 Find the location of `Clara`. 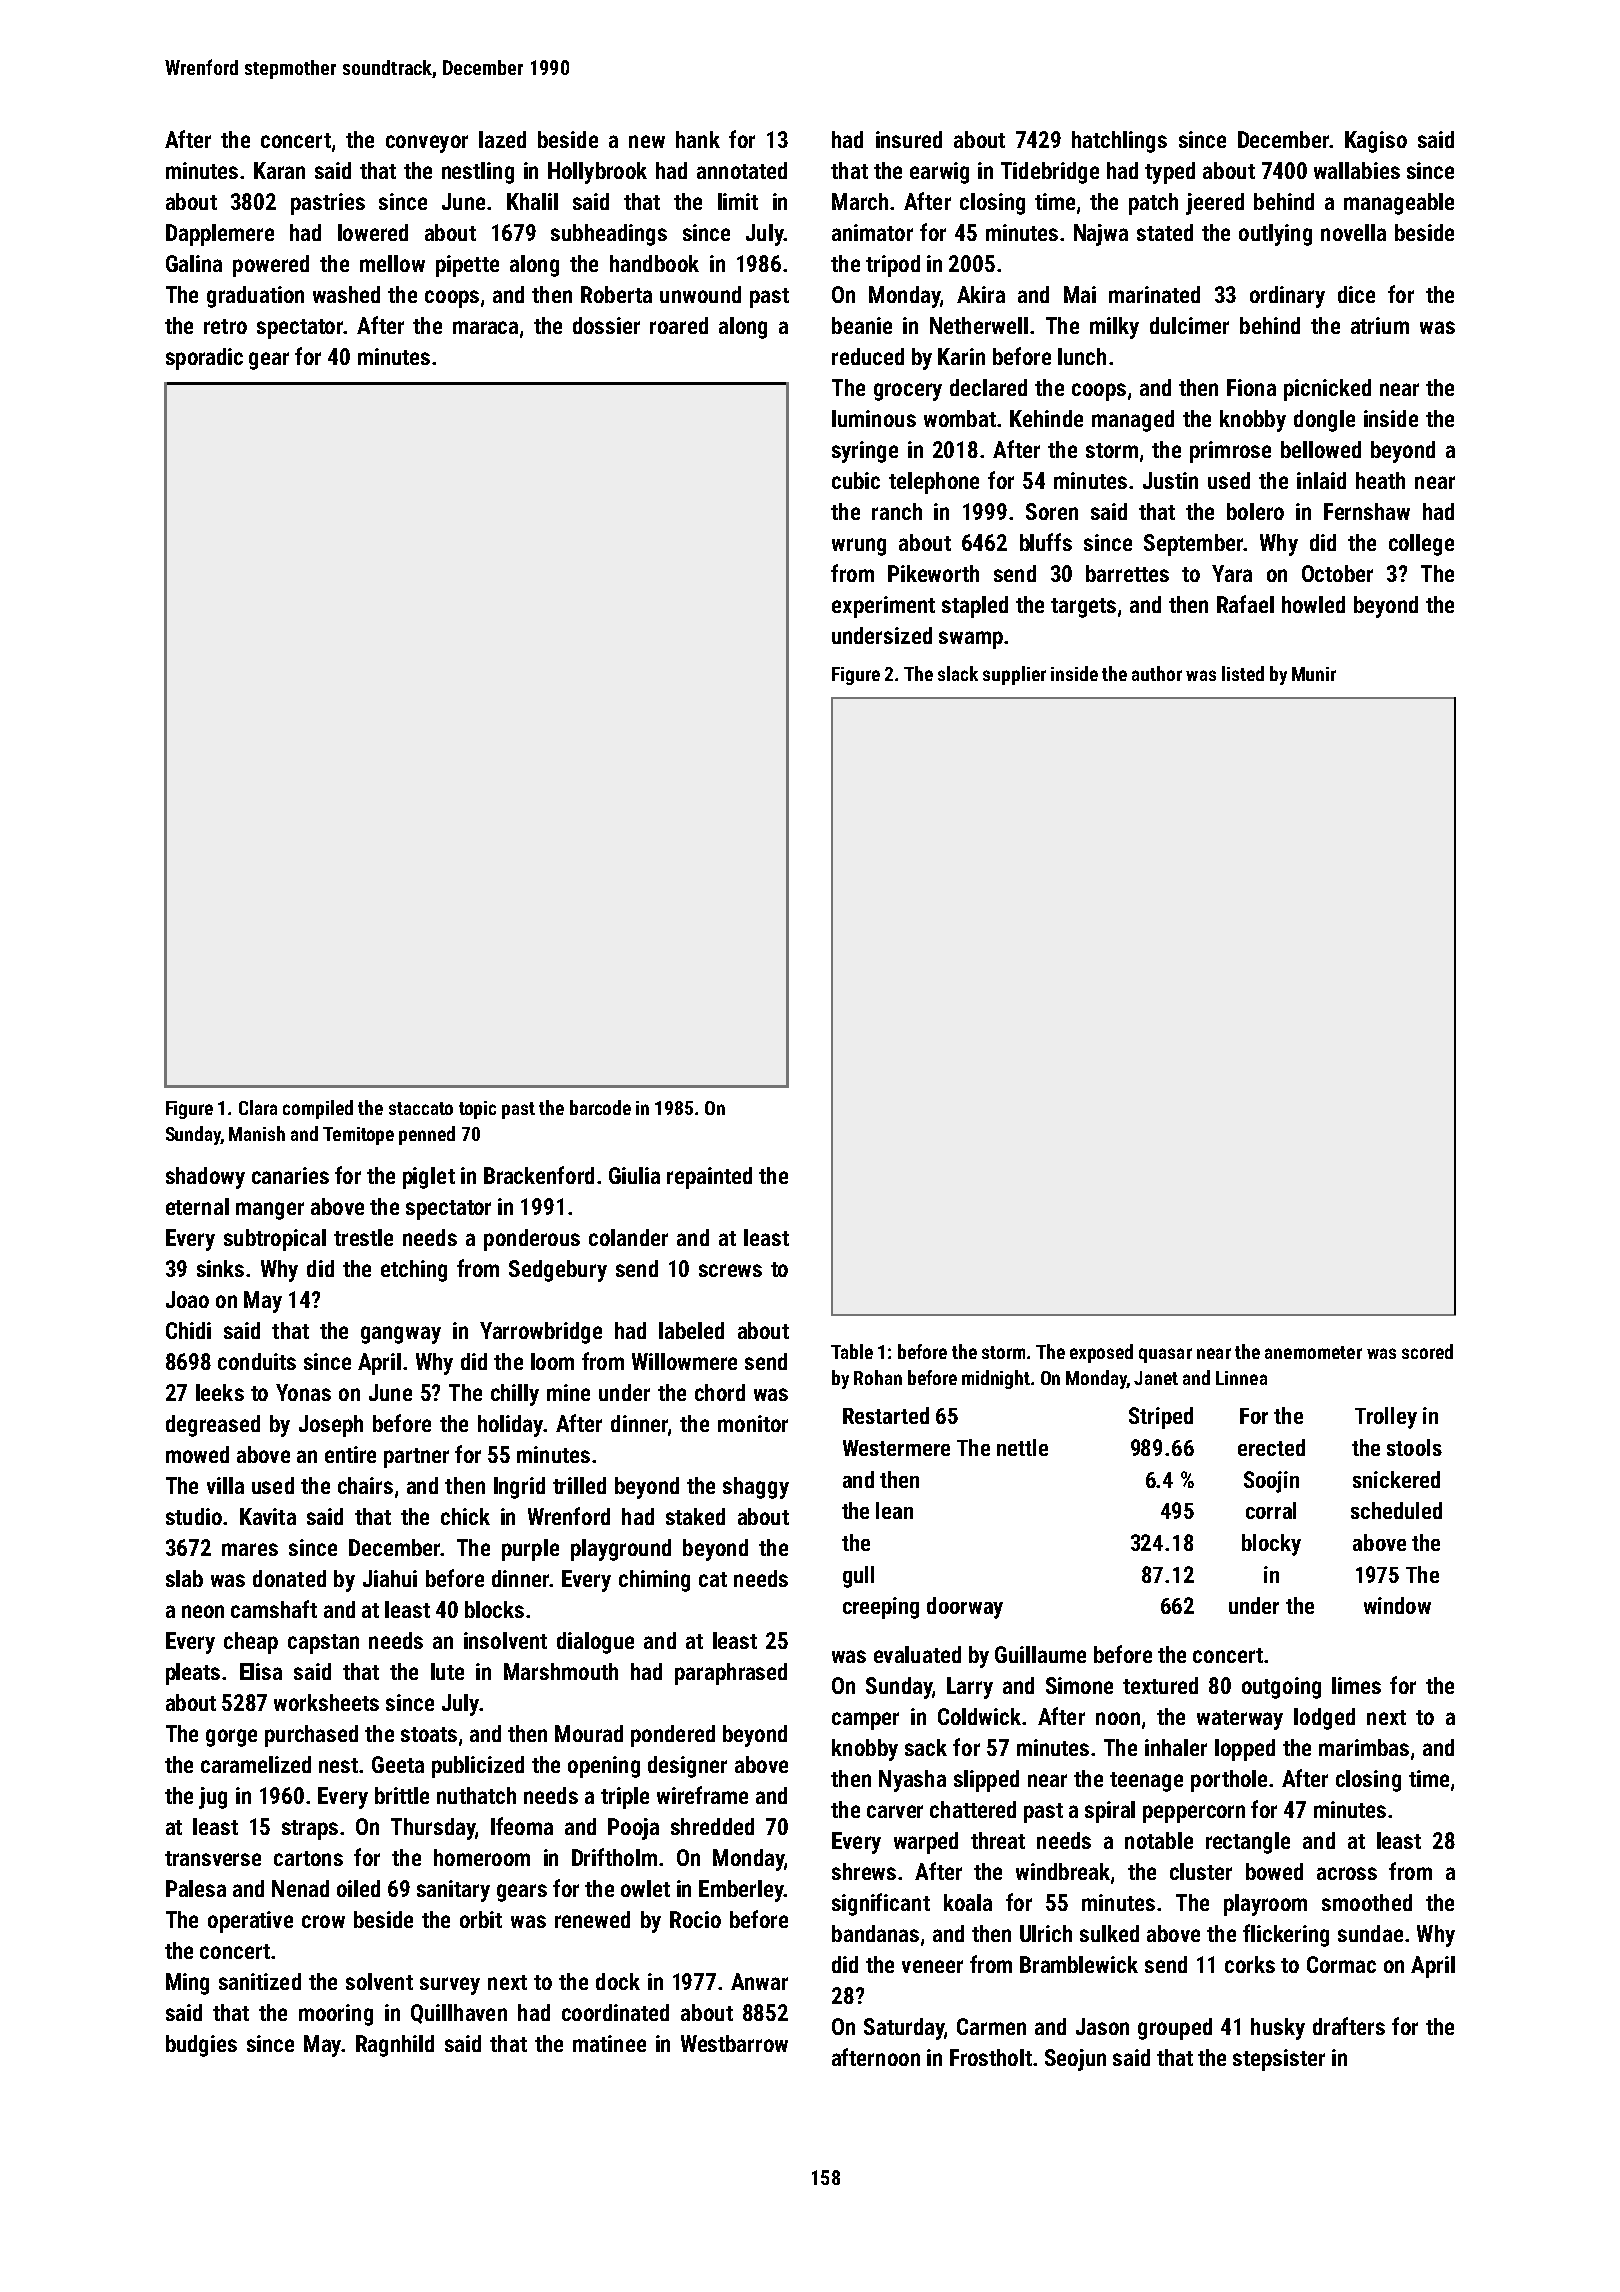

Clara is located at coordinates (258, 1107).
